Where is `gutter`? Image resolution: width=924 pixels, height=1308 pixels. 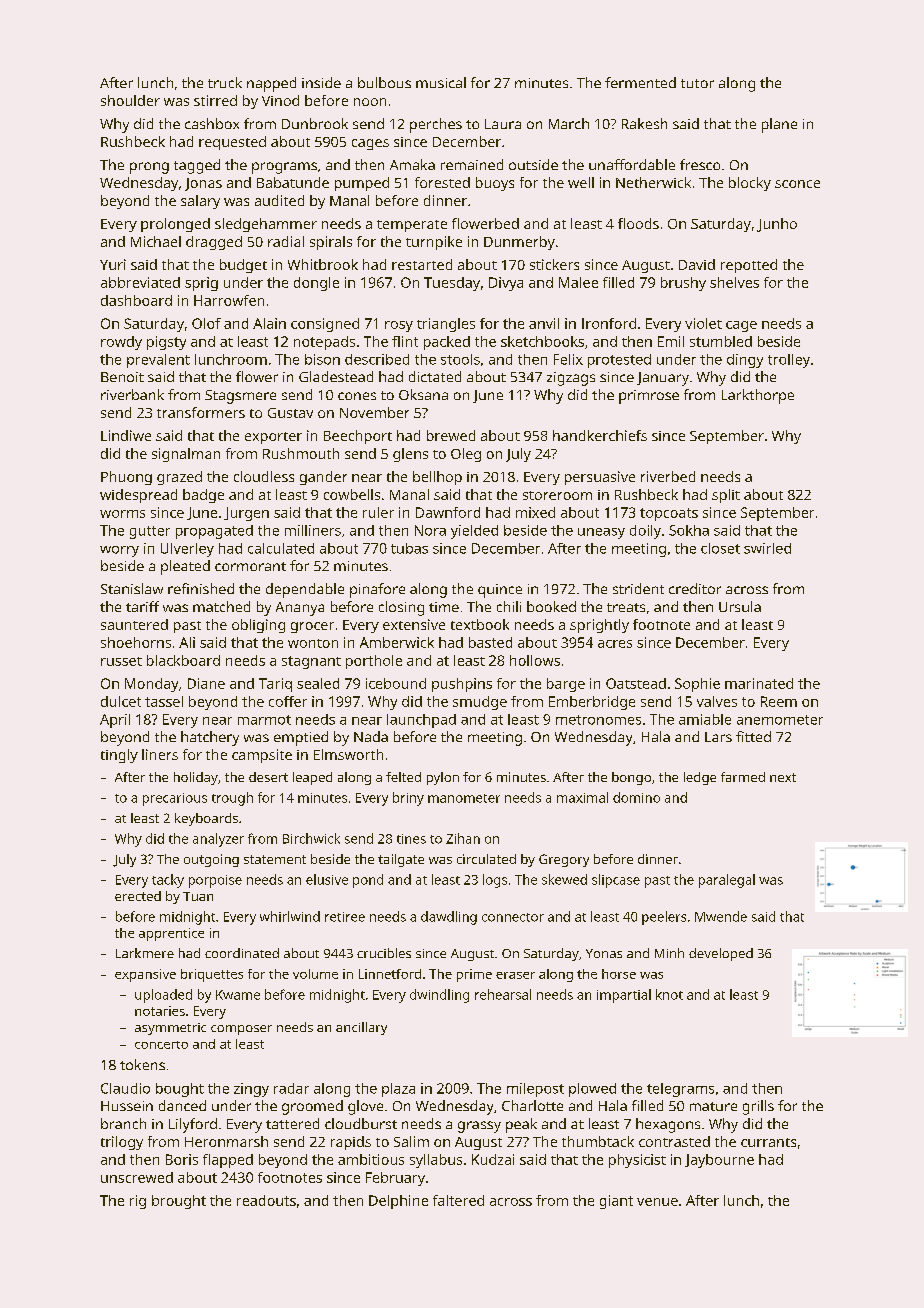
gutter is located at coordinates (150, 532).
